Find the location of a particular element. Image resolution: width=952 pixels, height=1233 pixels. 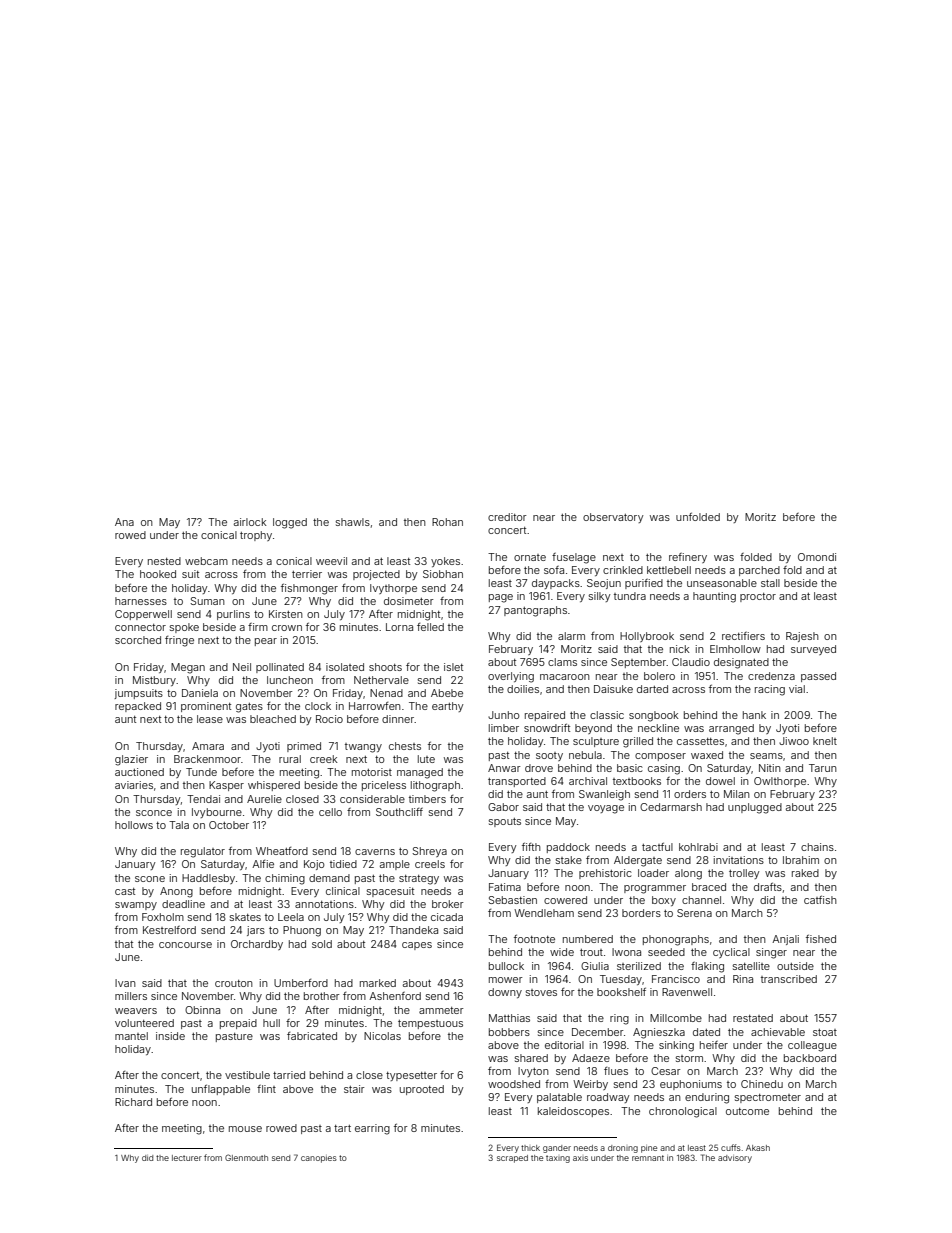

scraped is located at coordinates (512, 1159).
